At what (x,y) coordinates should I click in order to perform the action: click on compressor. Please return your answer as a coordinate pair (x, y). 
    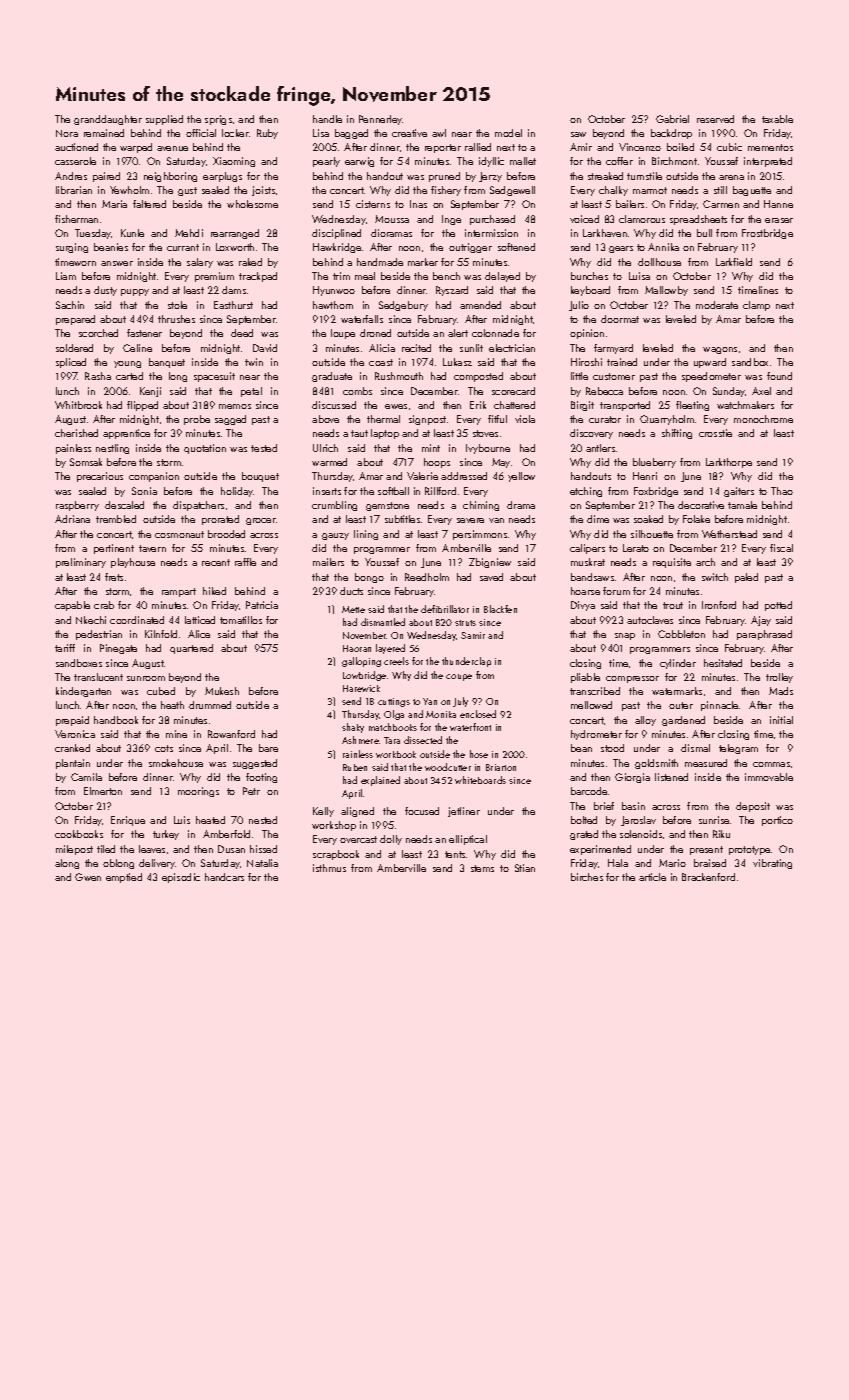
    Looking at the image, I should click on (632, 679).
